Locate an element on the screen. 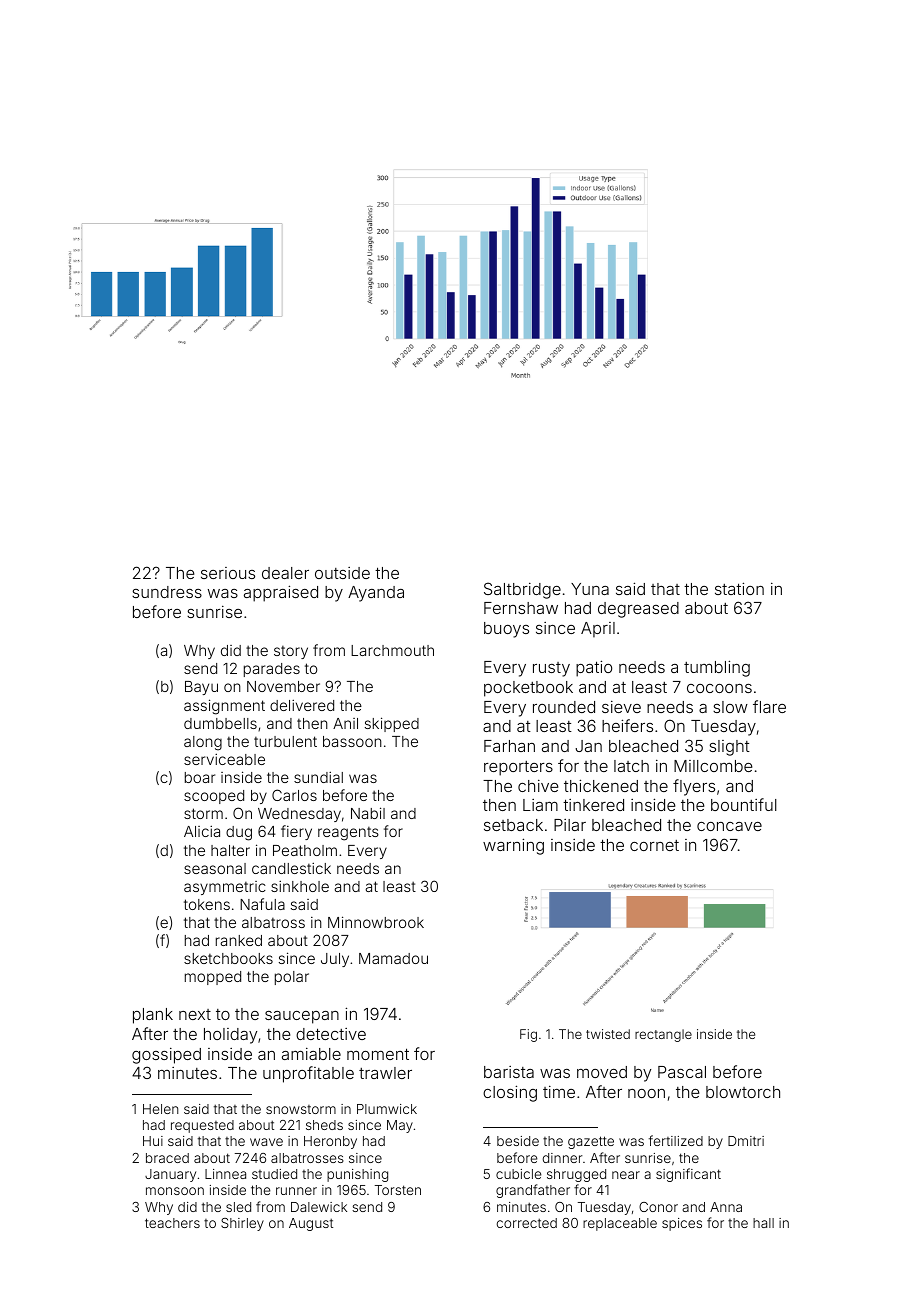 The height and width of the screenshot is (1314, 924). cubicle is located at coordinates (518, 1174).
